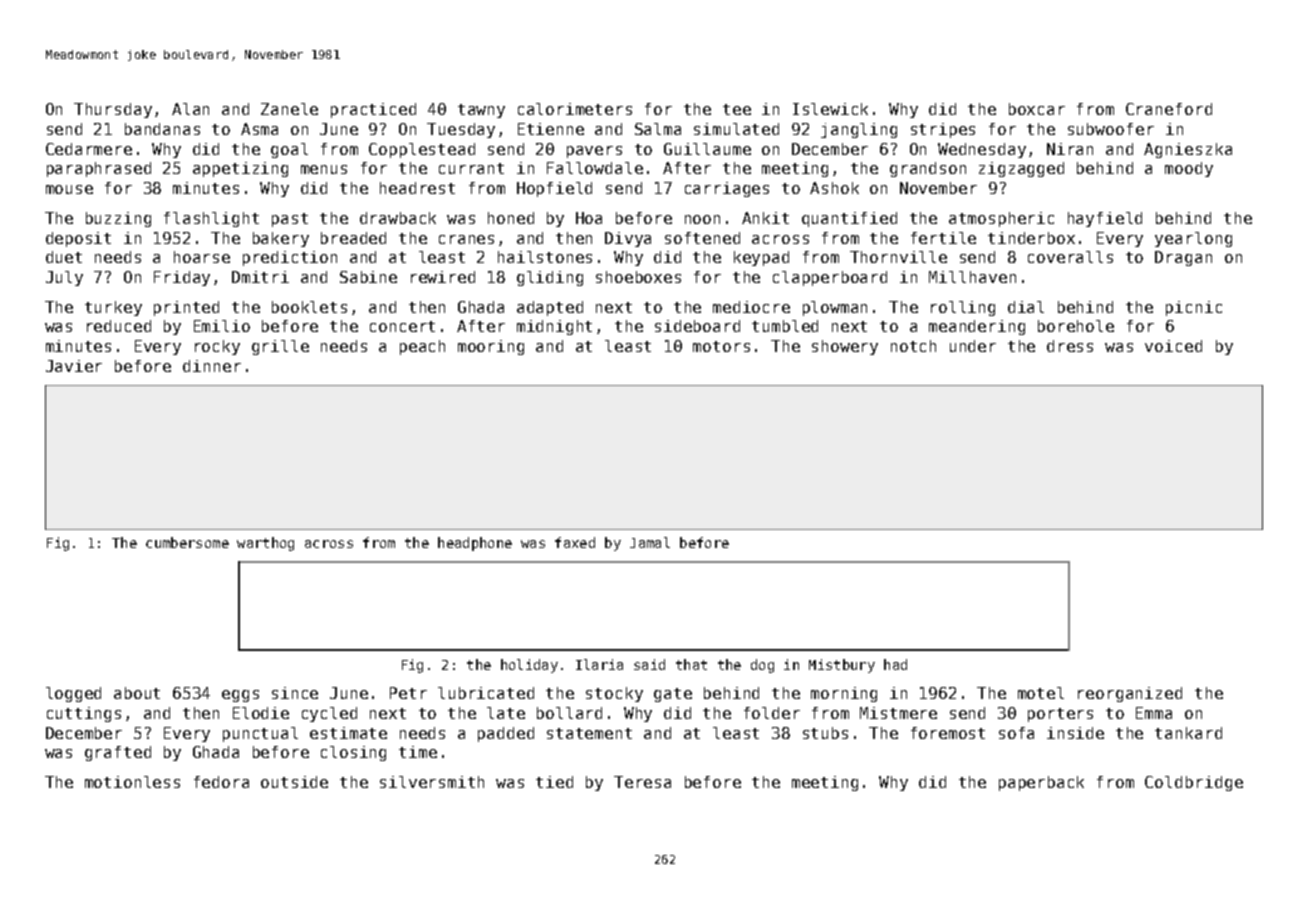 Image resolution: width=1308 pixels, height=924 pixels. I want to click on moody, so click(1189, 169).
